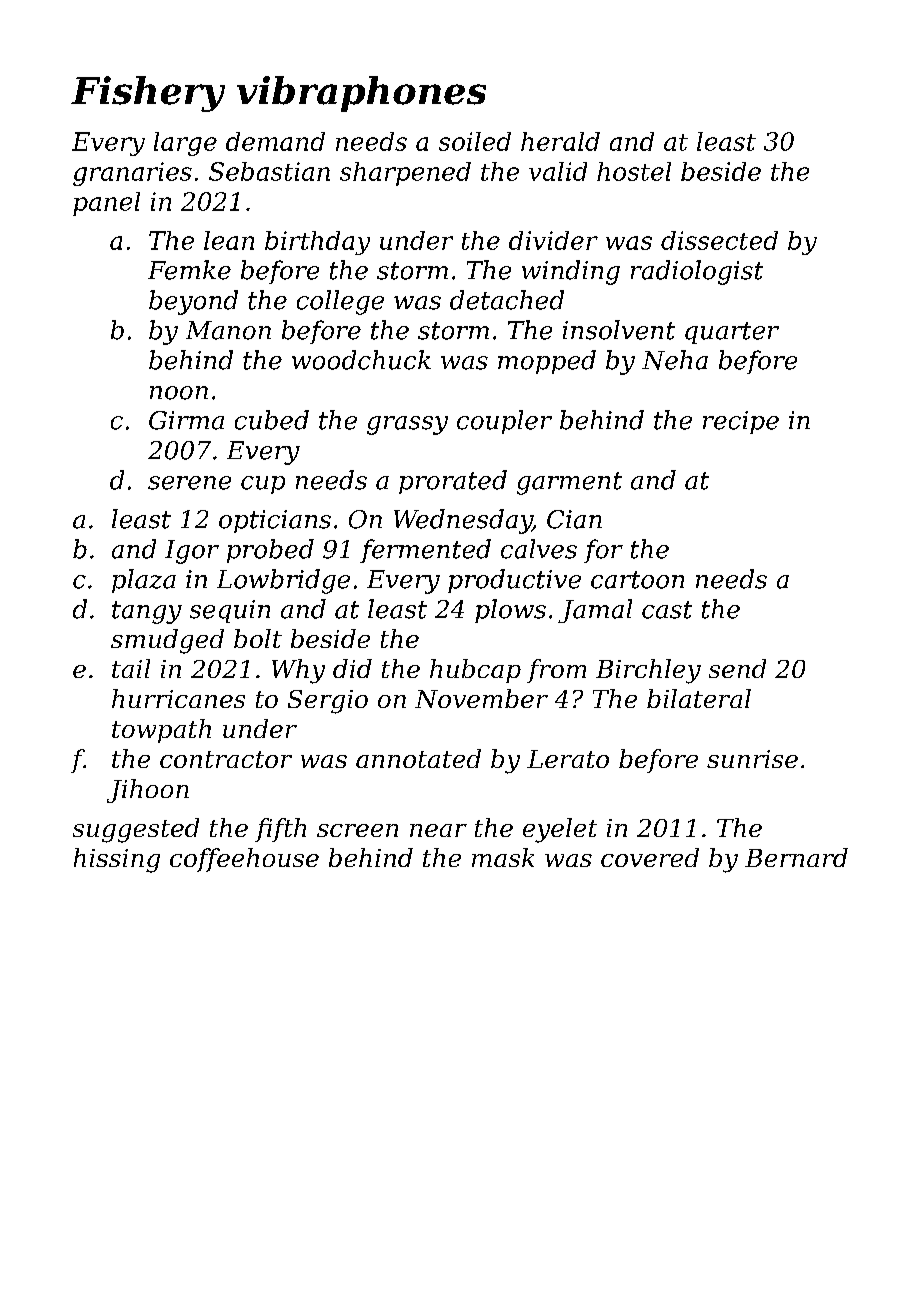  What do you see at coordinates (667, 610) in the screenshot?
I see `cast` at bounding box center [667, 610].
